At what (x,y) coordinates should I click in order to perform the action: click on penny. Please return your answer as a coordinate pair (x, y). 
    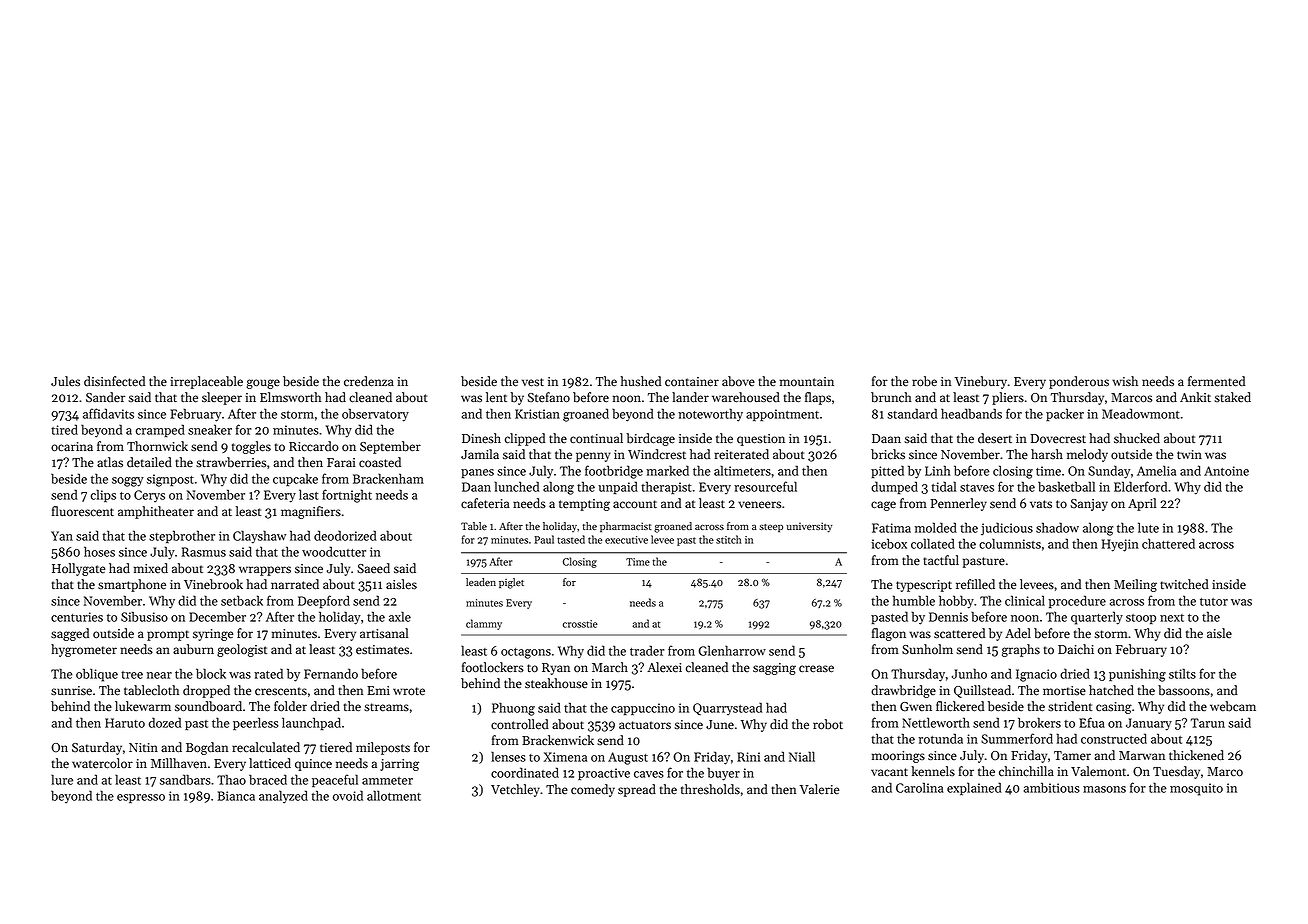
    Looking at the image, I should click on (593, 457).
